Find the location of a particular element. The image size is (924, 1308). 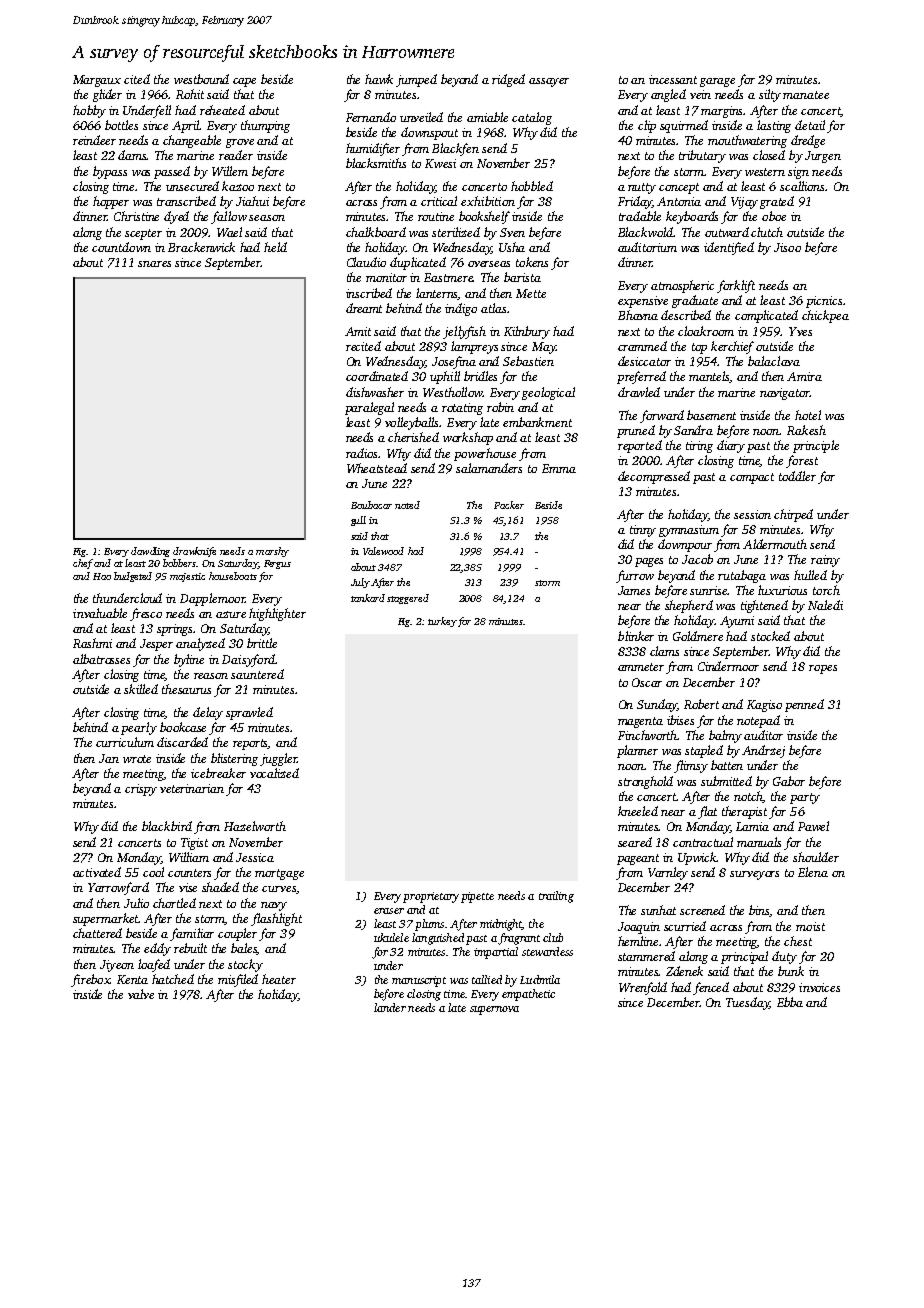

Sven is located at coordinates (512, 232).
